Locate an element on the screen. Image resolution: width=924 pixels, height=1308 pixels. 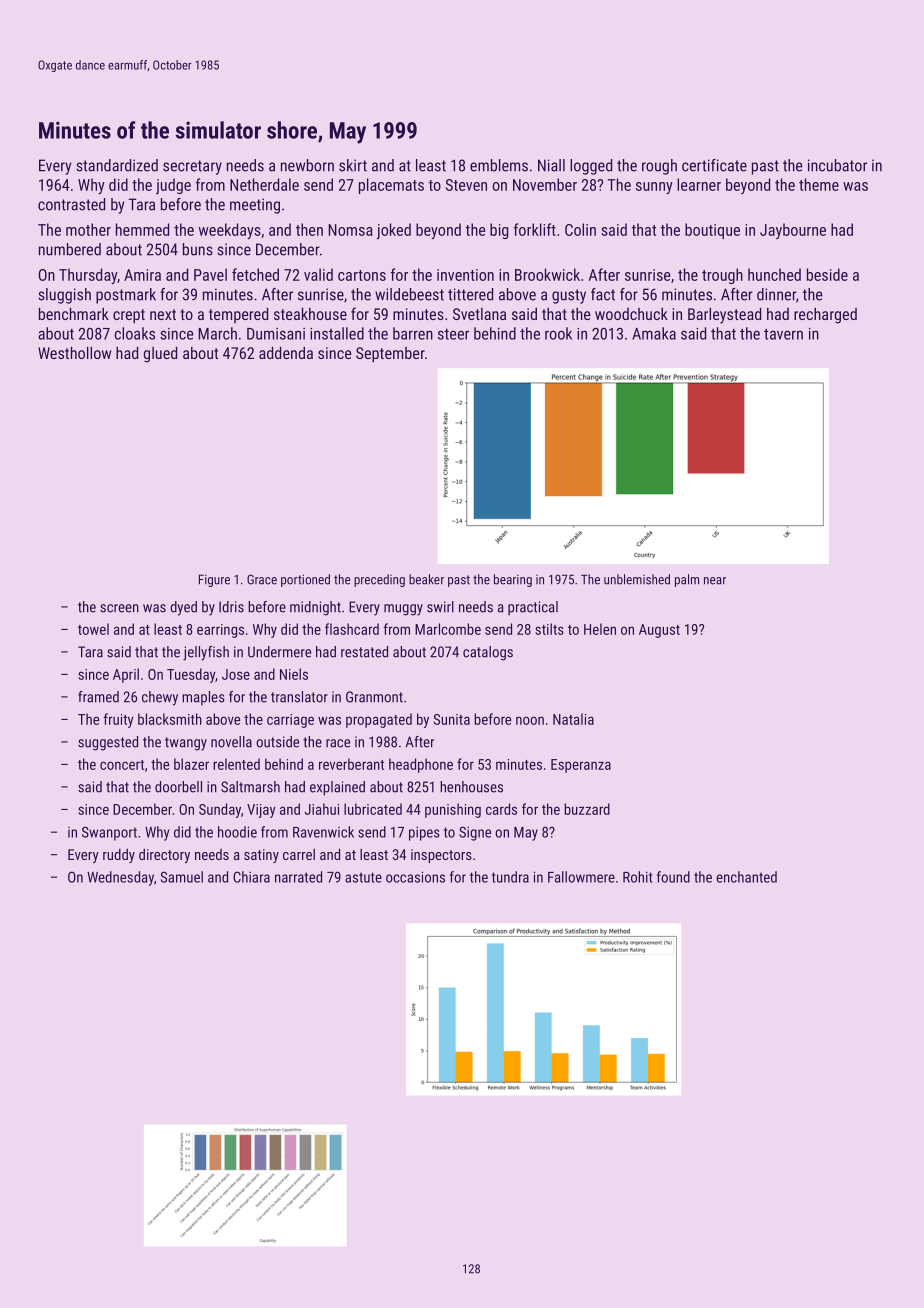
near is located at coordinates (715, 581).
